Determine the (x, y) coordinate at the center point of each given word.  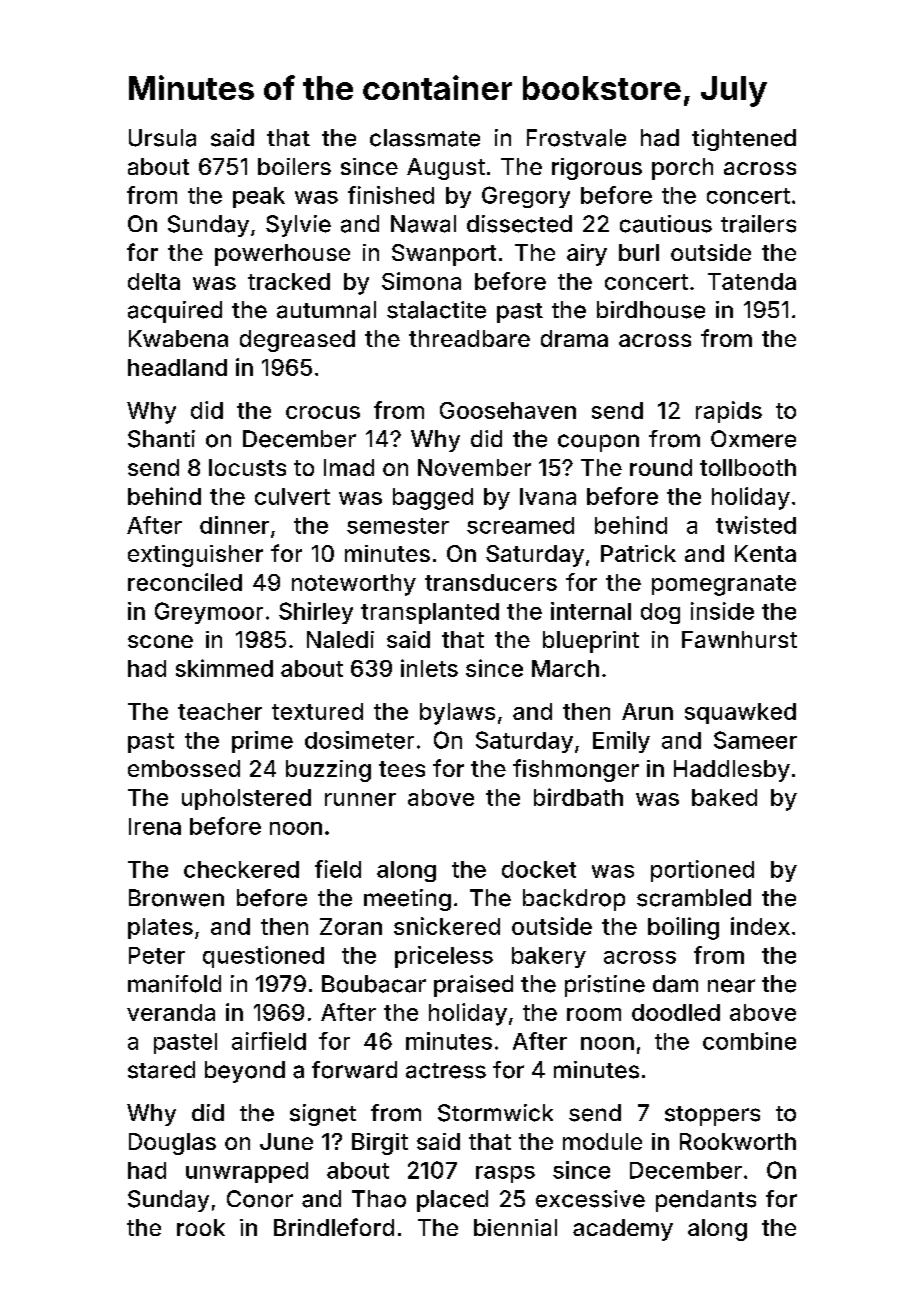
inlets (429, 668)
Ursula (162, 138)
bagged (433, 499)
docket (539, 869)
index (760, 926)
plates (160, 928)
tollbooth (748, 467)
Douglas (172, 1144)
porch (682, 169)
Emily (621, 742)
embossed (184, 768)
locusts (247, 467)
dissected (519, 224)
